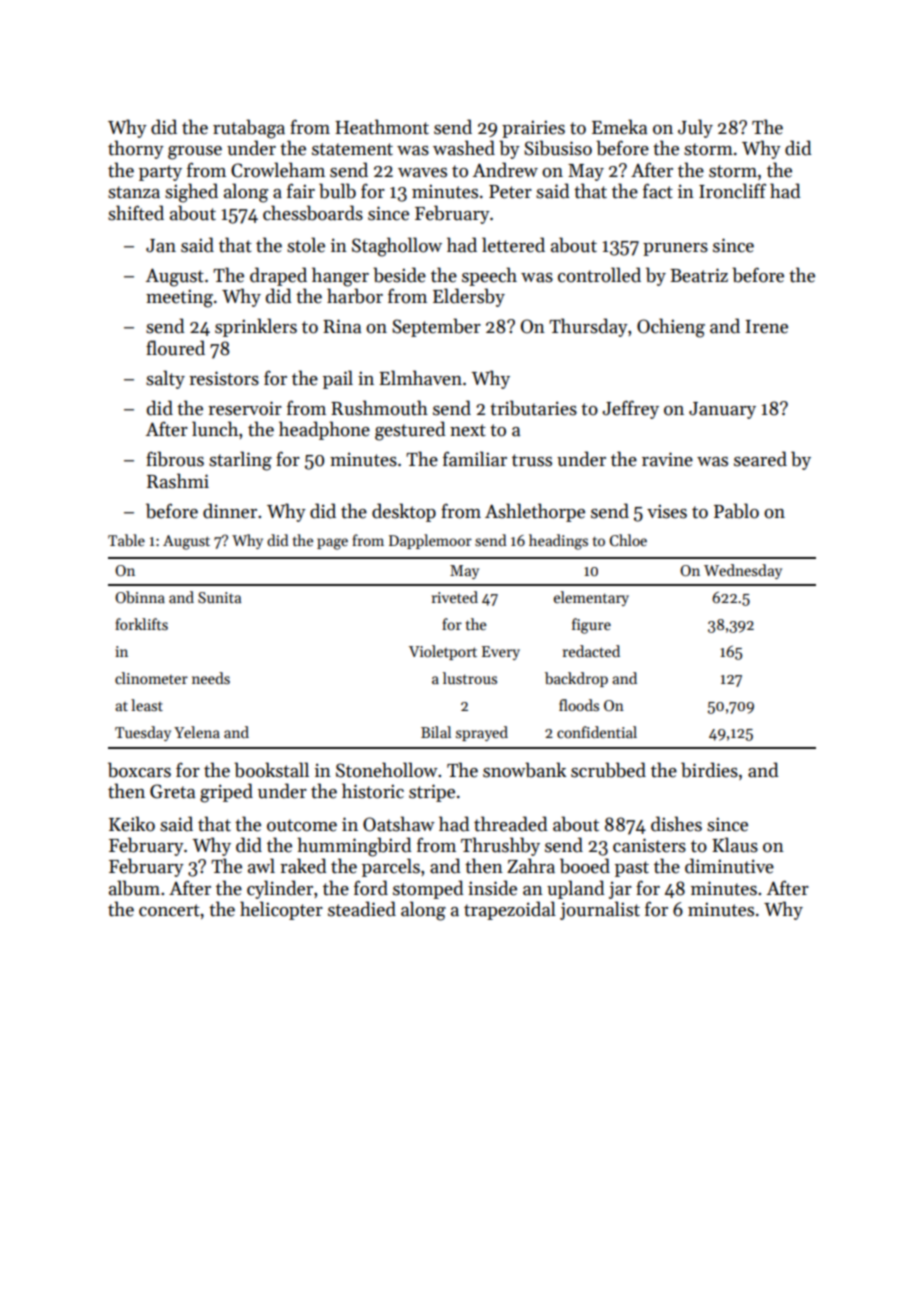 The height and width of the image is (1308, 924). Describe the element at coordinates (306, 245) in the image. I see `stole` at that location.
